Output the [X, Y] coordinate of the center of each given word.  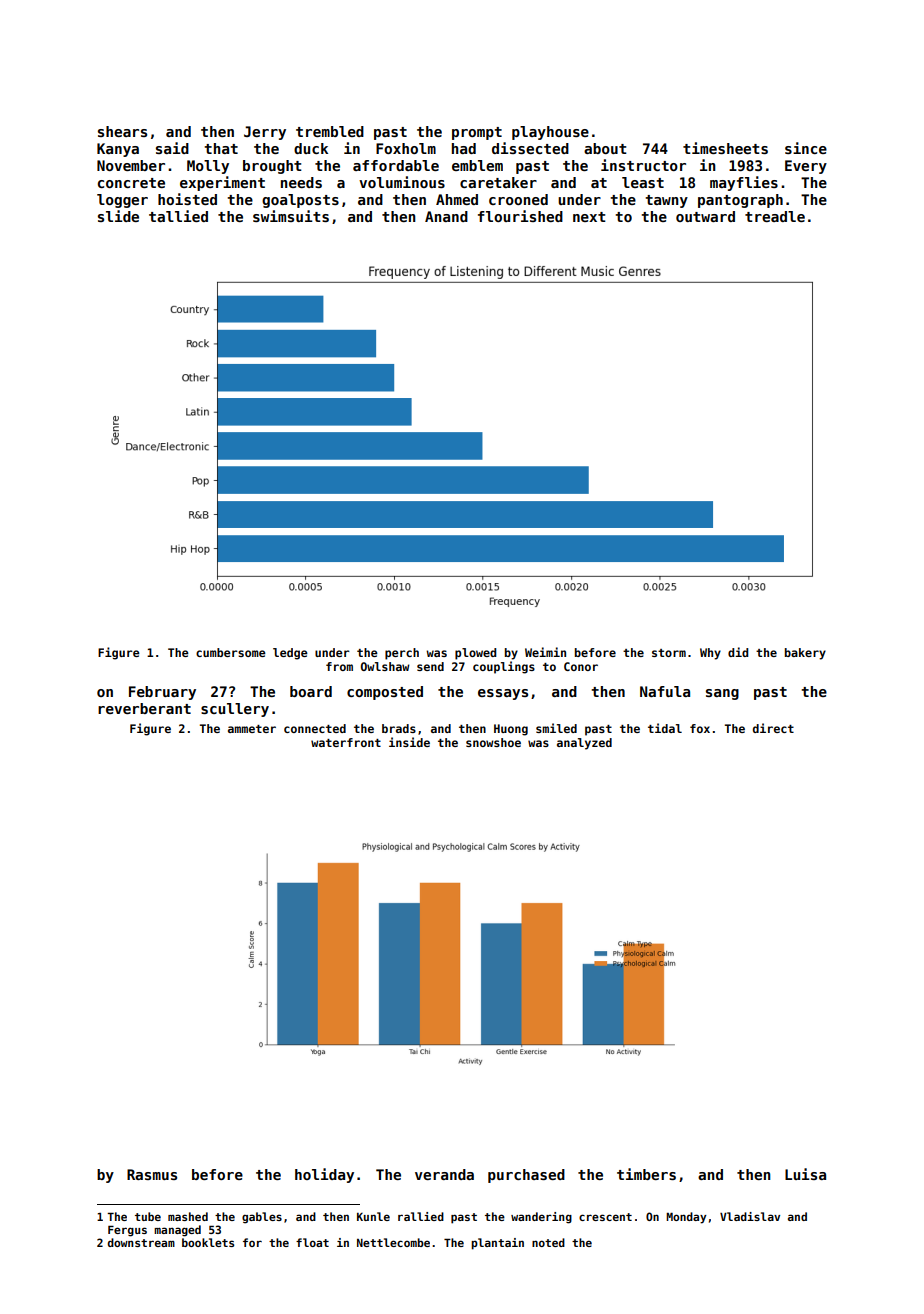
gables [262, 1218]
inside [409, 742]
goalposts [300, 201]
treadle [775, 216]
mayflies [744, 183]
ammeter [252, 729]
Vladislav [750, 1216]
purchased [526, 1176]
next [589, 217]
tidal [665, 728]
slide [118, 216]
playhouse [550, 133]
